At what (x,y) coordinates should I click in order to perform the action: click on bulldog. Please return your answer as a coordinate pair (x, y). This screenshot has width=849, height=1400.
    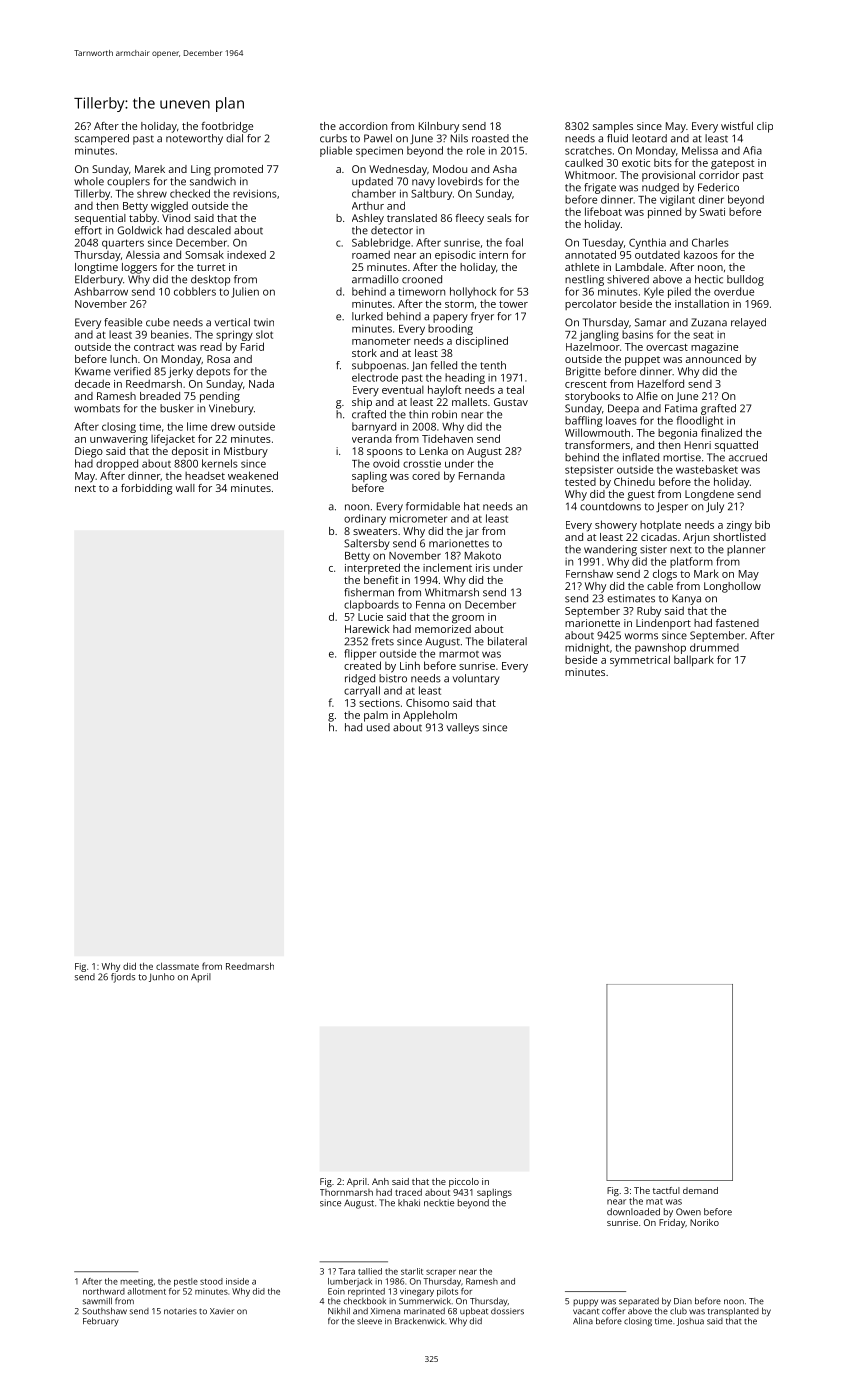
    Looking at the image, I should click on (745, 280).
